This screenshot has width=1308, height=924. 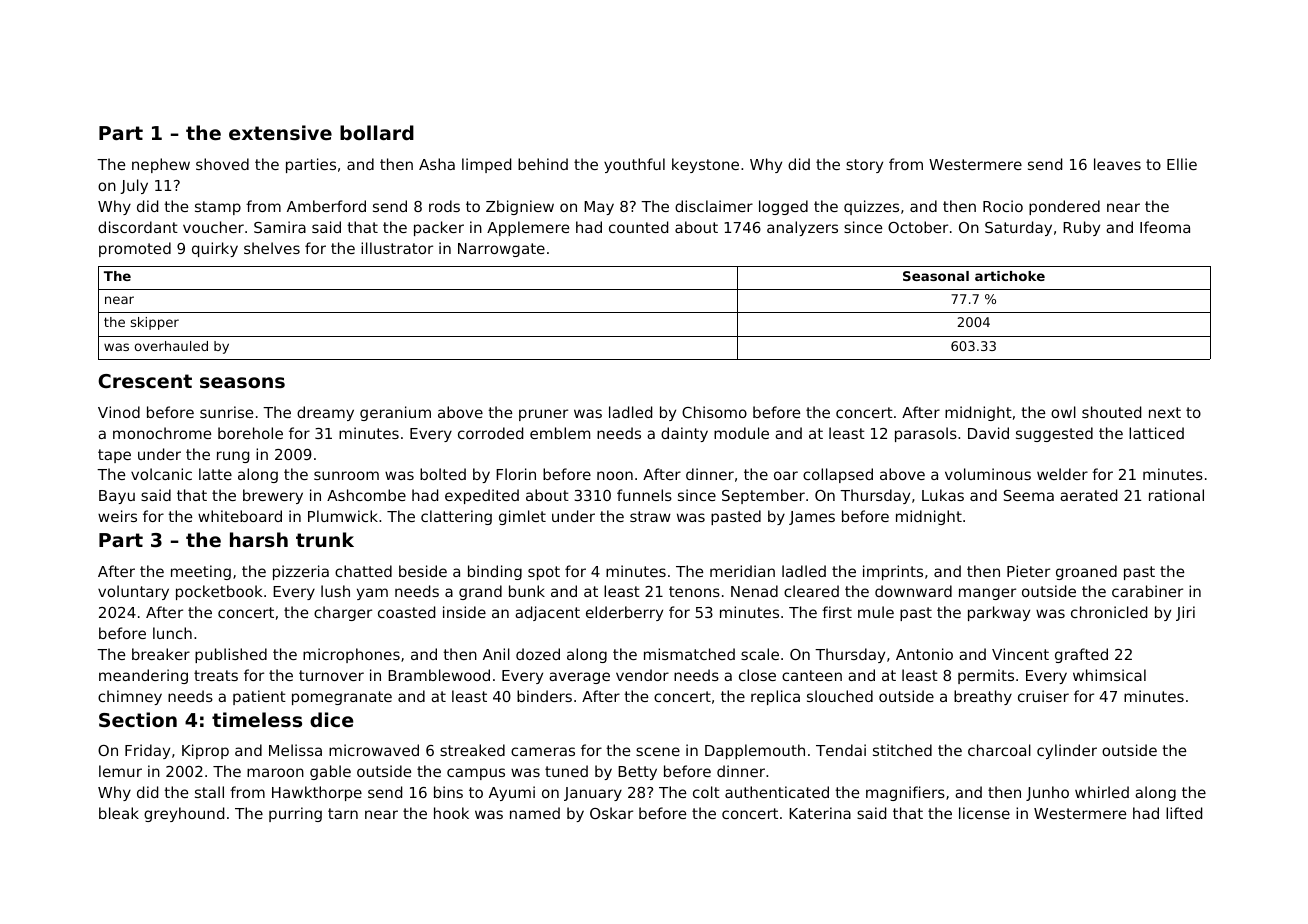 What do you see at coordinates (1086, 572) in the screenshot?
I see `groaned` at bounding box center [1086, 572].
